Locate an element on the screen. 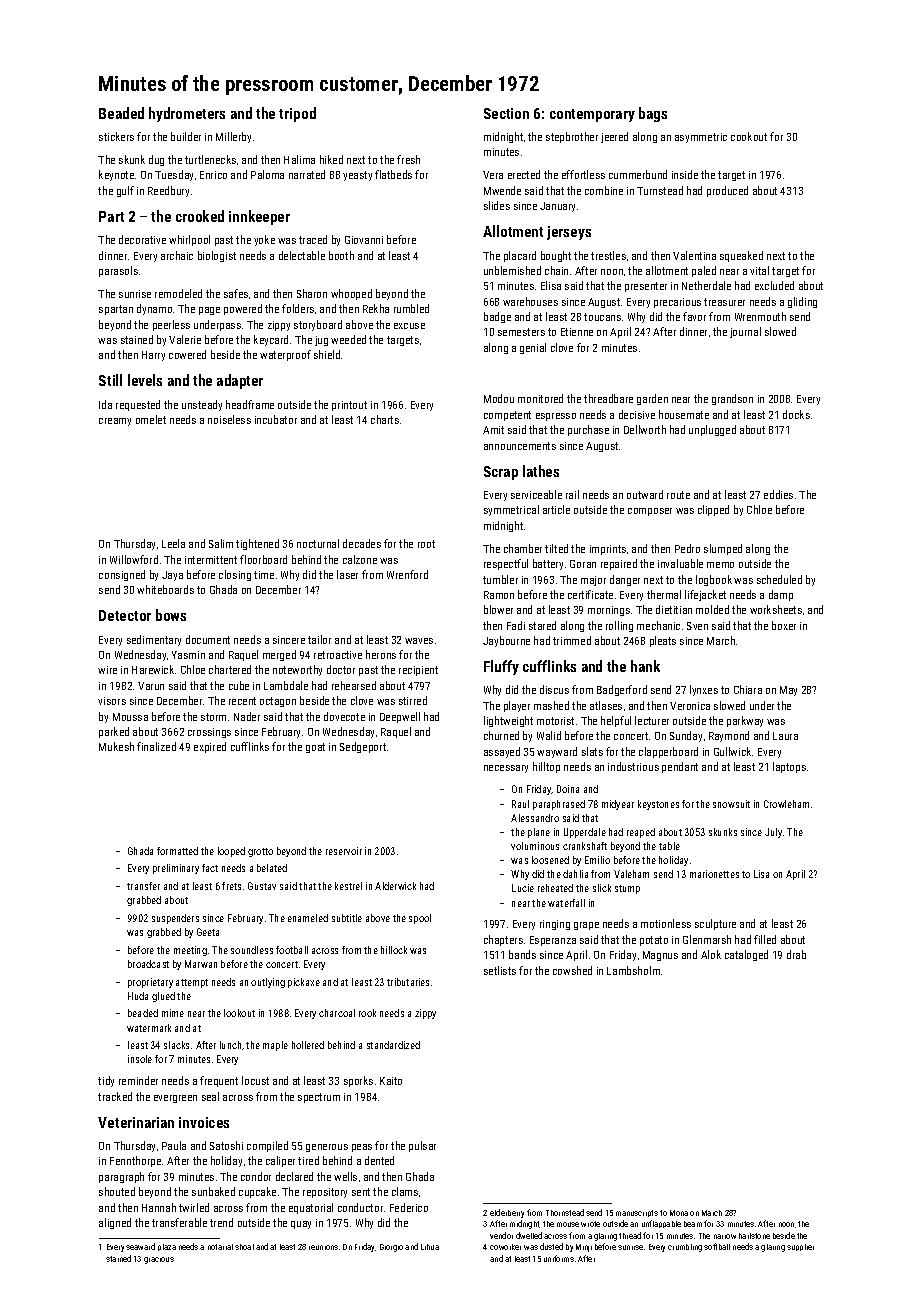  uniforms is located at coordinates (559, 1258).
